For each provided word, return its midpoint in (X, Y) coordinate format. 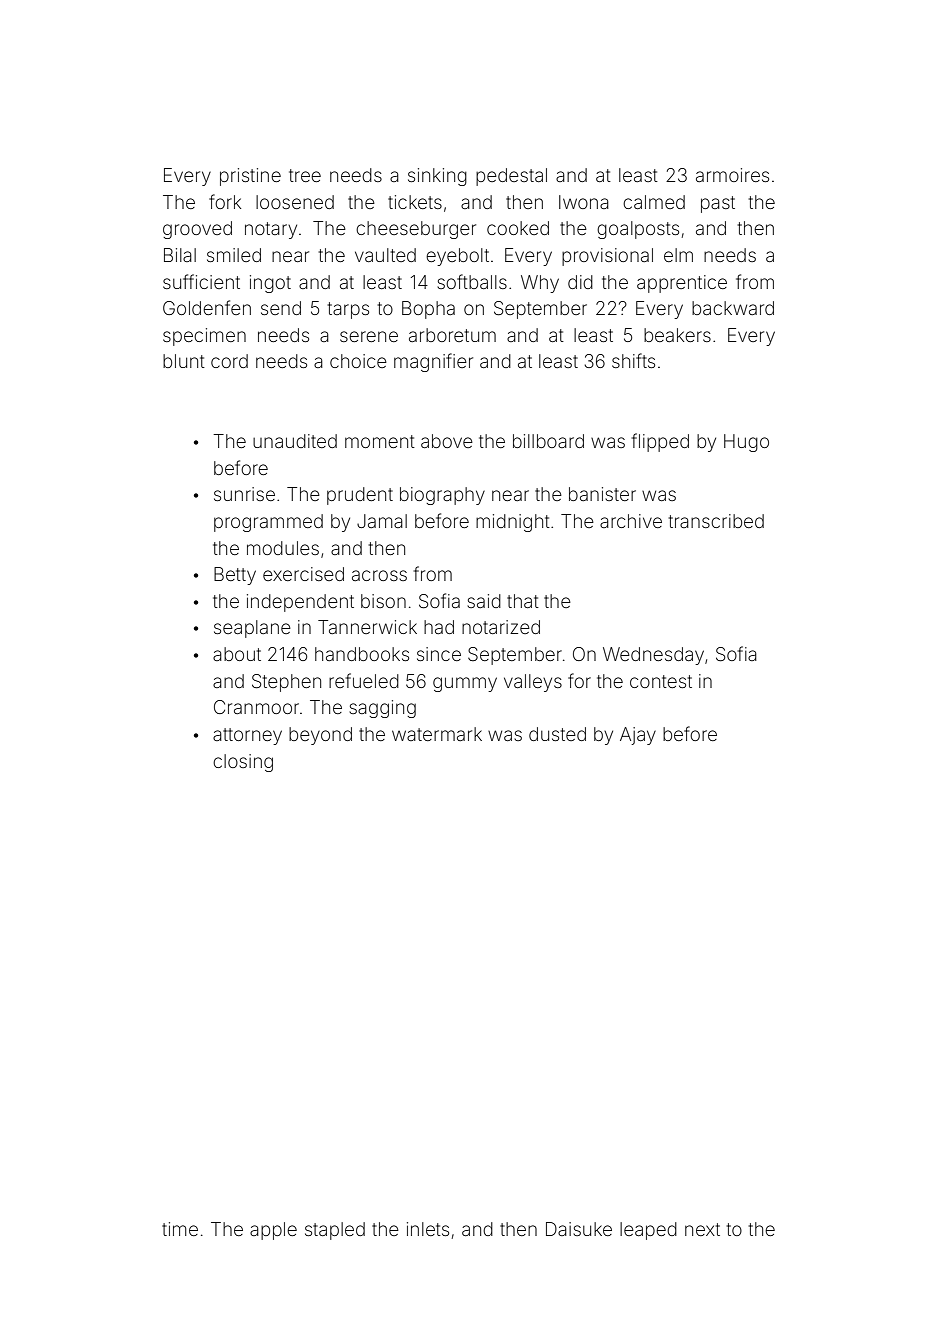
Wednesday (653, 656)
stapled (335, 1231)
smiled (234, 255)
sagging (383, 709)
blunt (184, 361)
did (580, 282)
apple (273, 1231)
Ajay (638, 736)
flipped (660, 442)
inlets (428, 1229)
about (237, 654)
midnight (513, 523)
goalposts (638, 230)
